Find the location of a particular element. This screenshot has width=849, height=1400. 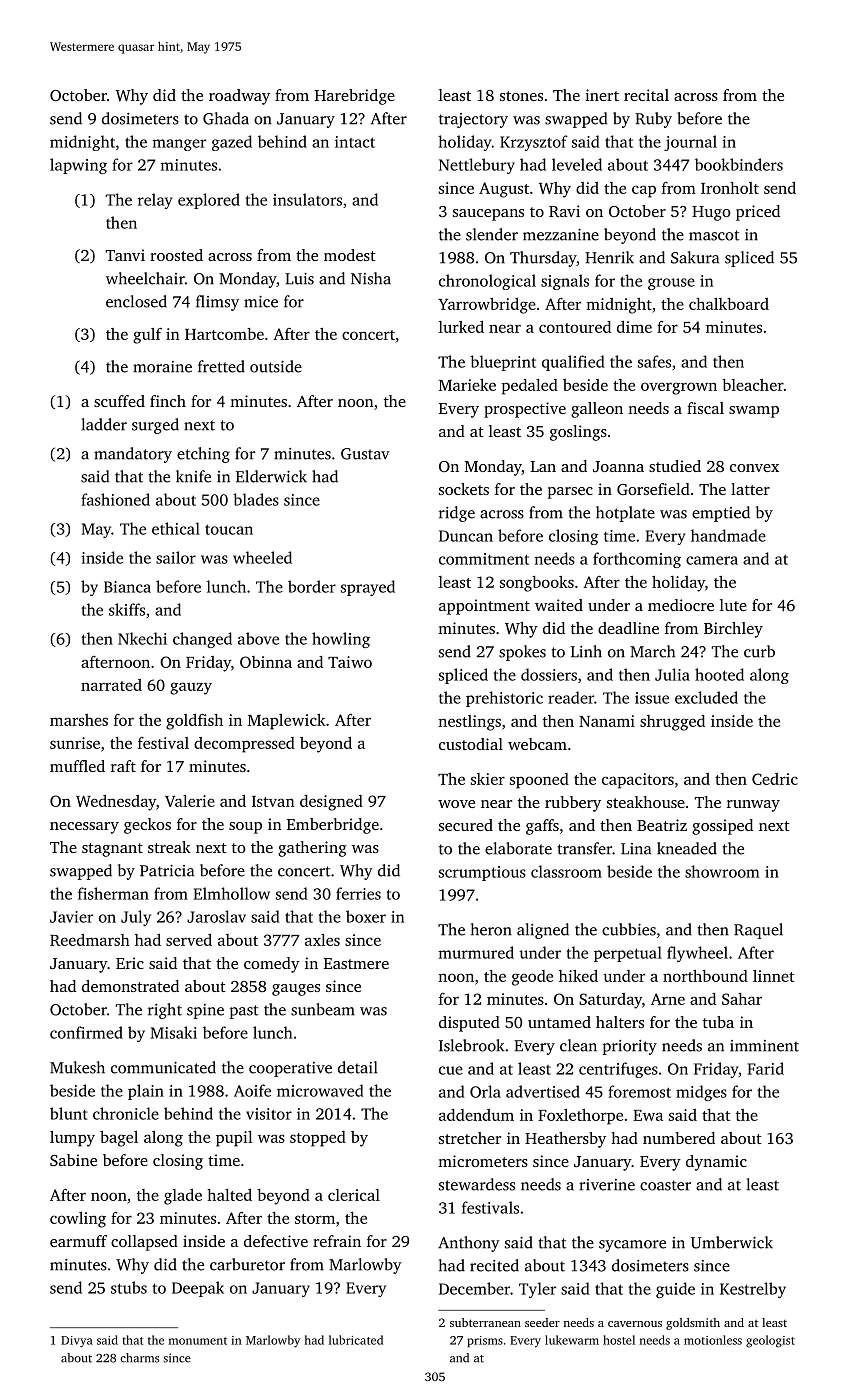

galleon is located at coordinates (597, 410).
